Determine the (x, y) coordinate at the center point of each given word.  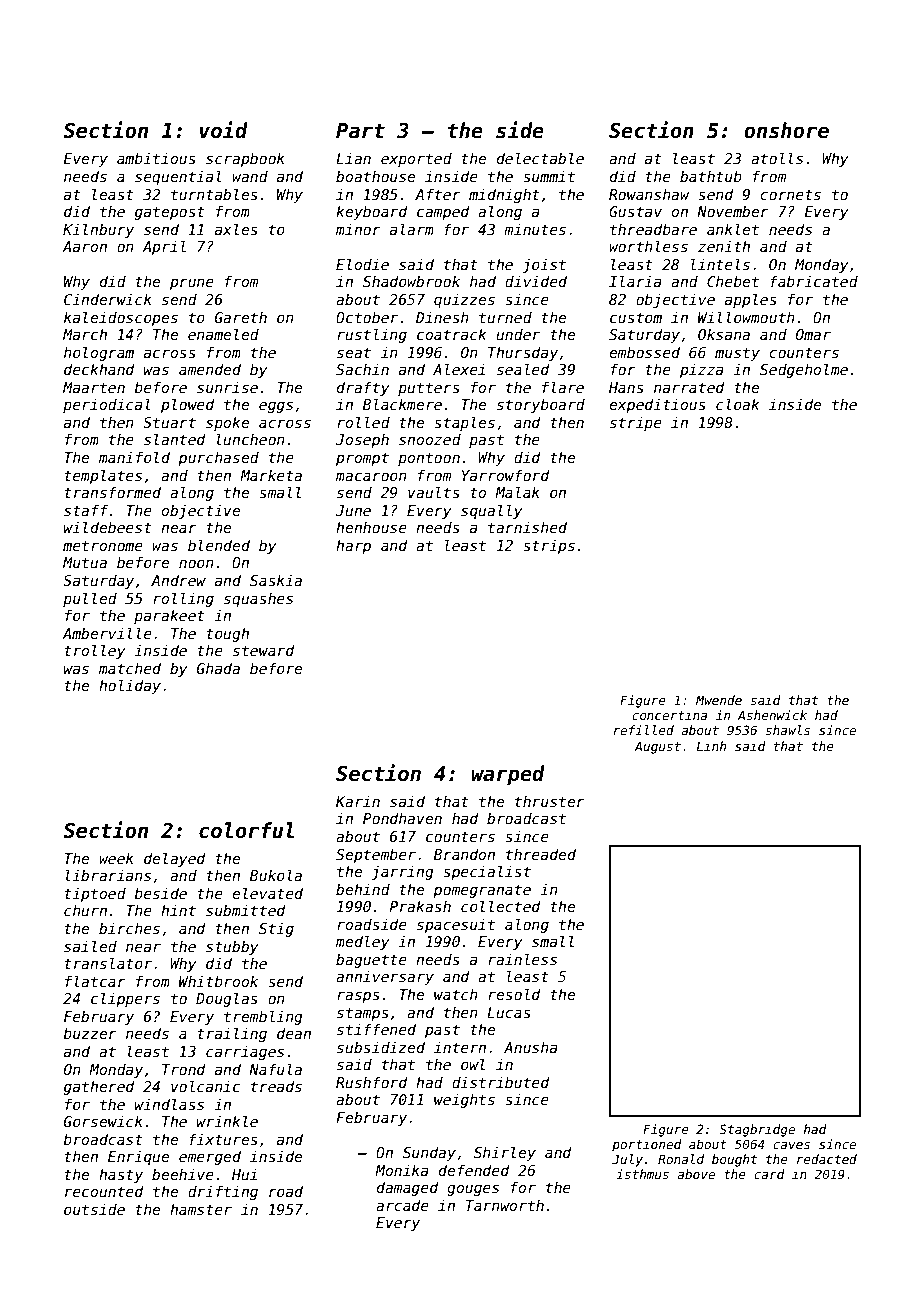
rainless (522, 959)
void (223, 130)
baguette (371, 960)
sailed (90, 946)
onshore (786, 130)
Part (360, 131)
